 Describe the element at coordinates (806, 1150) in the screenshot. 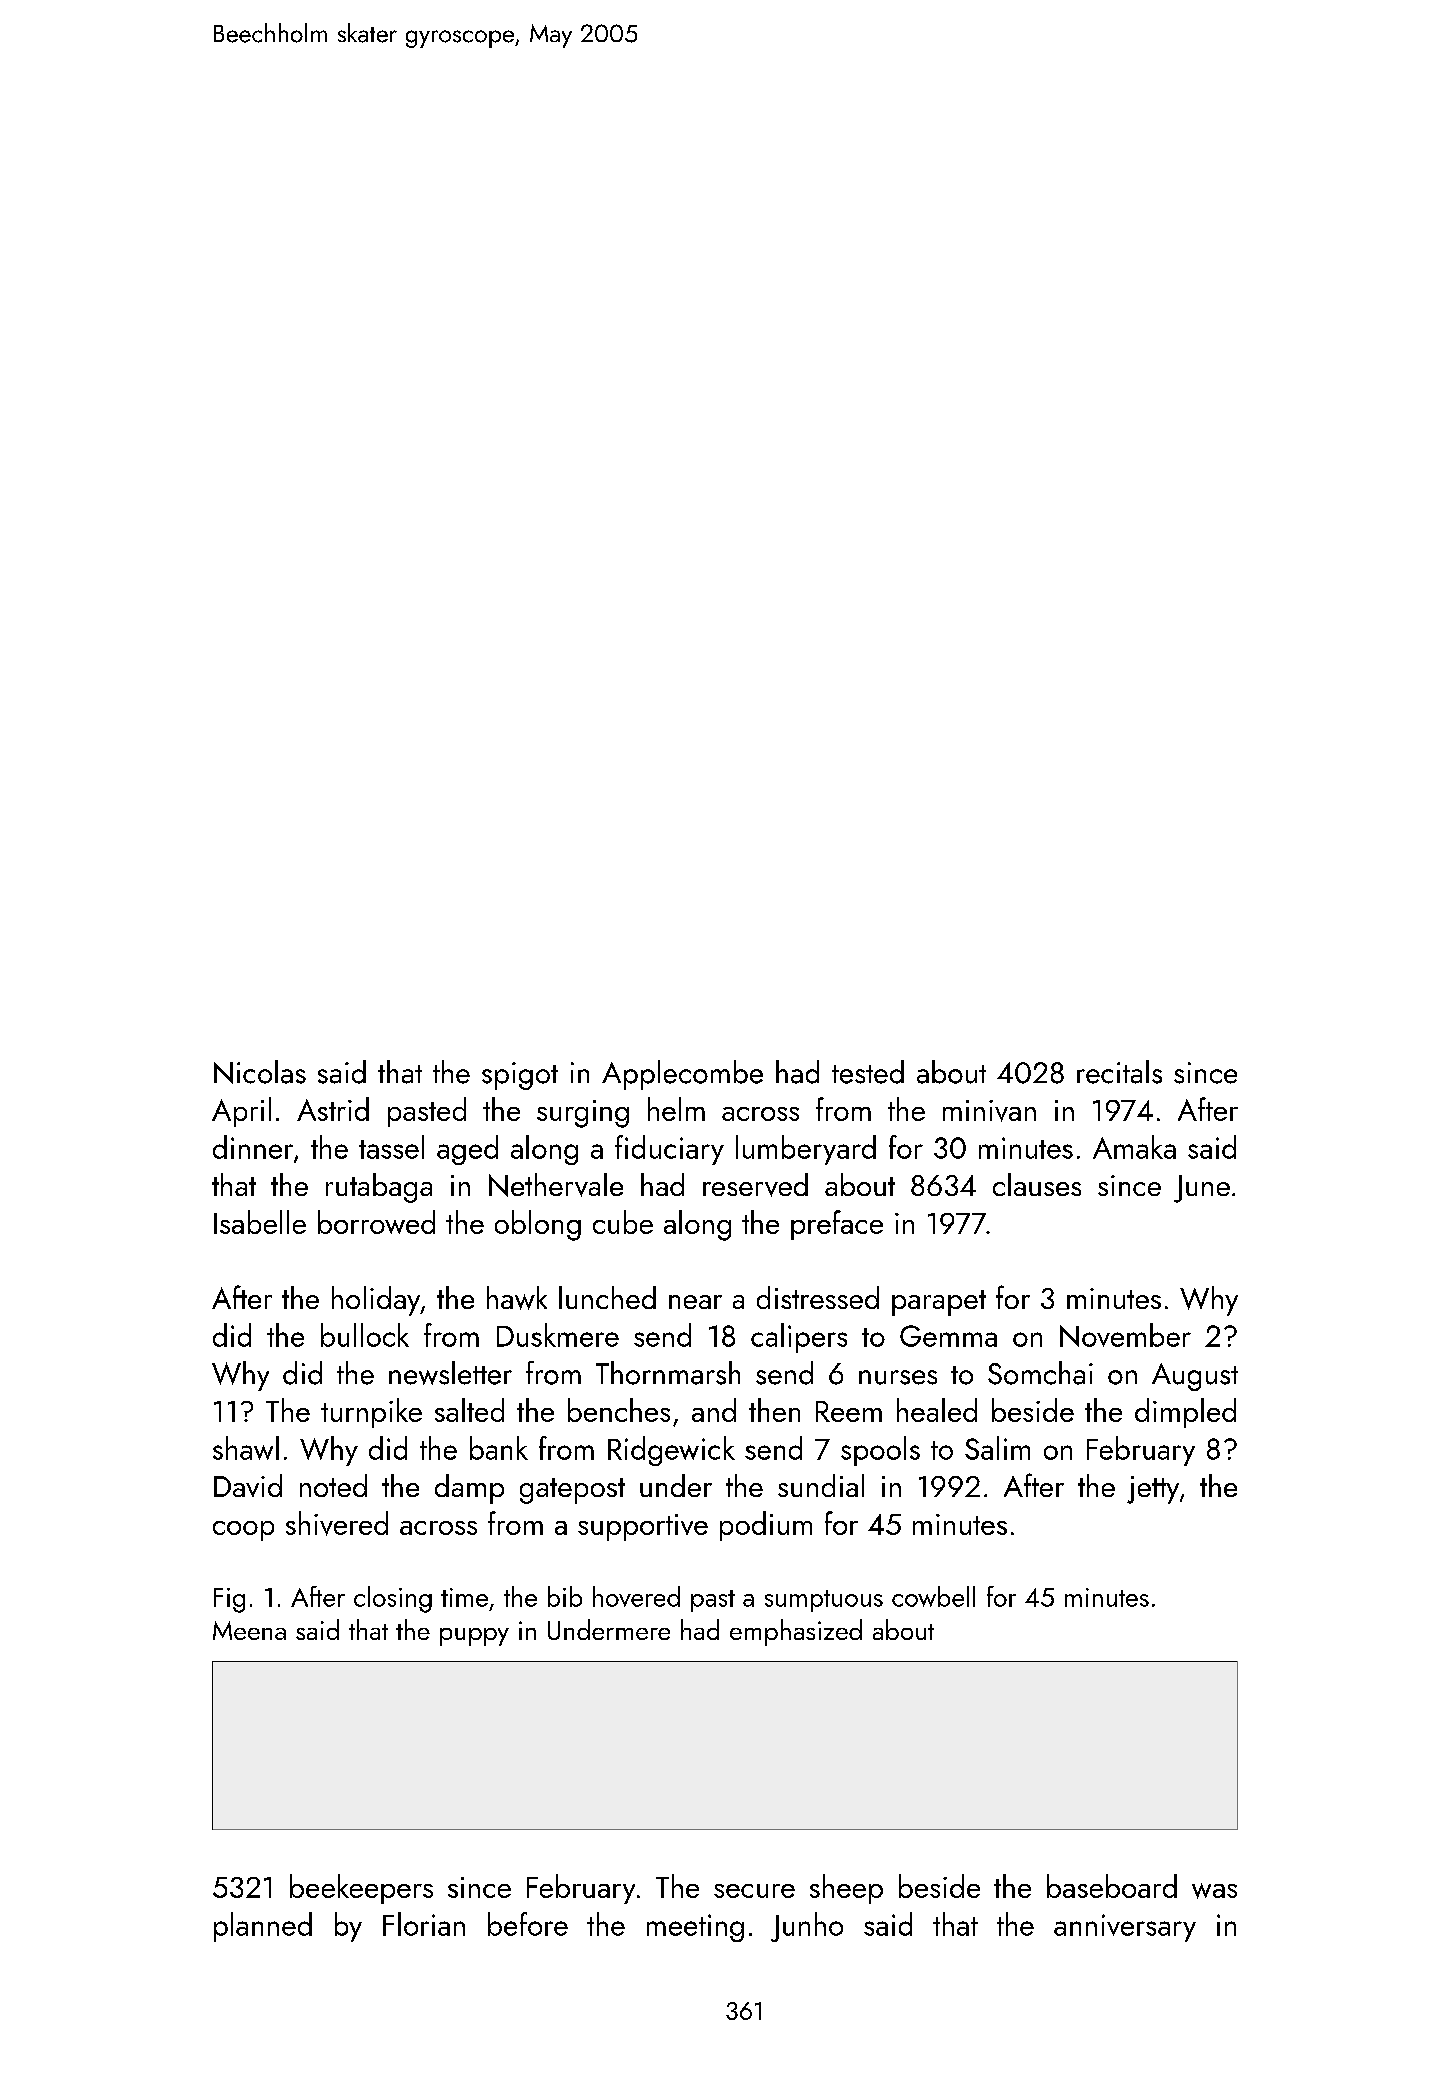

I see `lumberyard` at that location.
